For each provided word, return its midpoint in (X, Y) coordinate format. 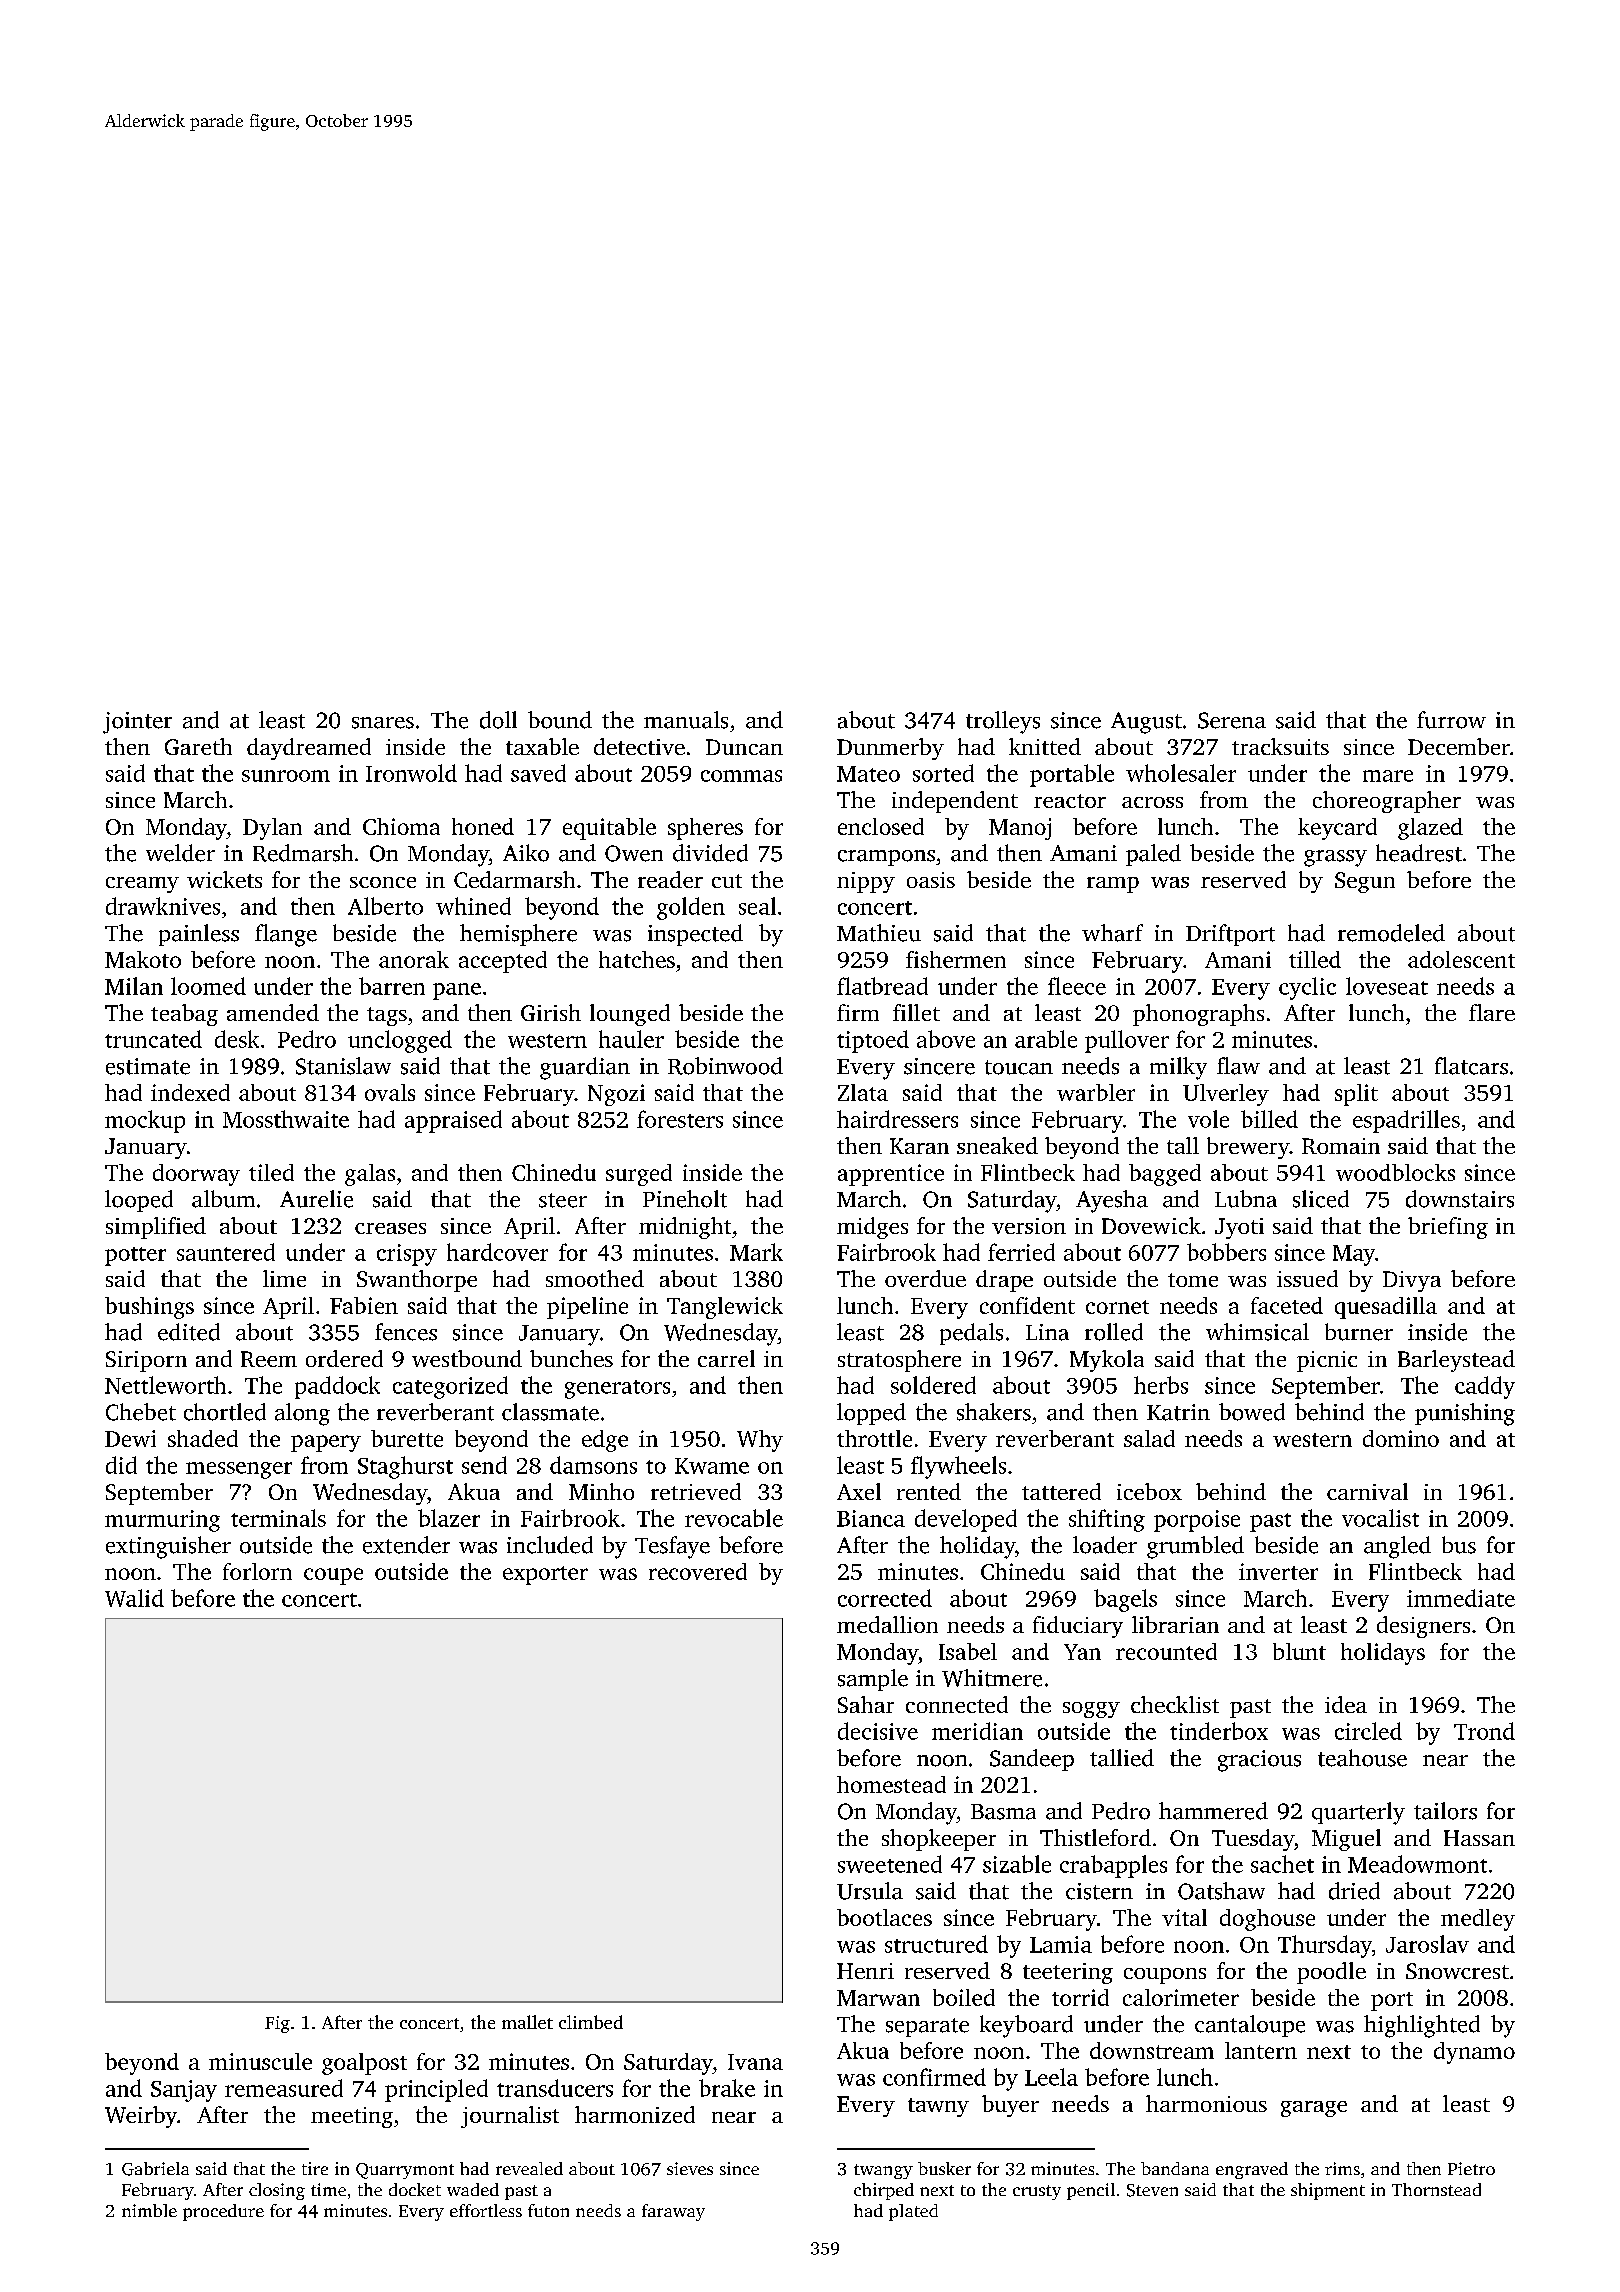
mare (1388, 776)
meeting (352, 2117)
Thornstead (1436, 2189)
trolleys (1003, 722)
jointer (137, 723)
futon (548, 2210)
